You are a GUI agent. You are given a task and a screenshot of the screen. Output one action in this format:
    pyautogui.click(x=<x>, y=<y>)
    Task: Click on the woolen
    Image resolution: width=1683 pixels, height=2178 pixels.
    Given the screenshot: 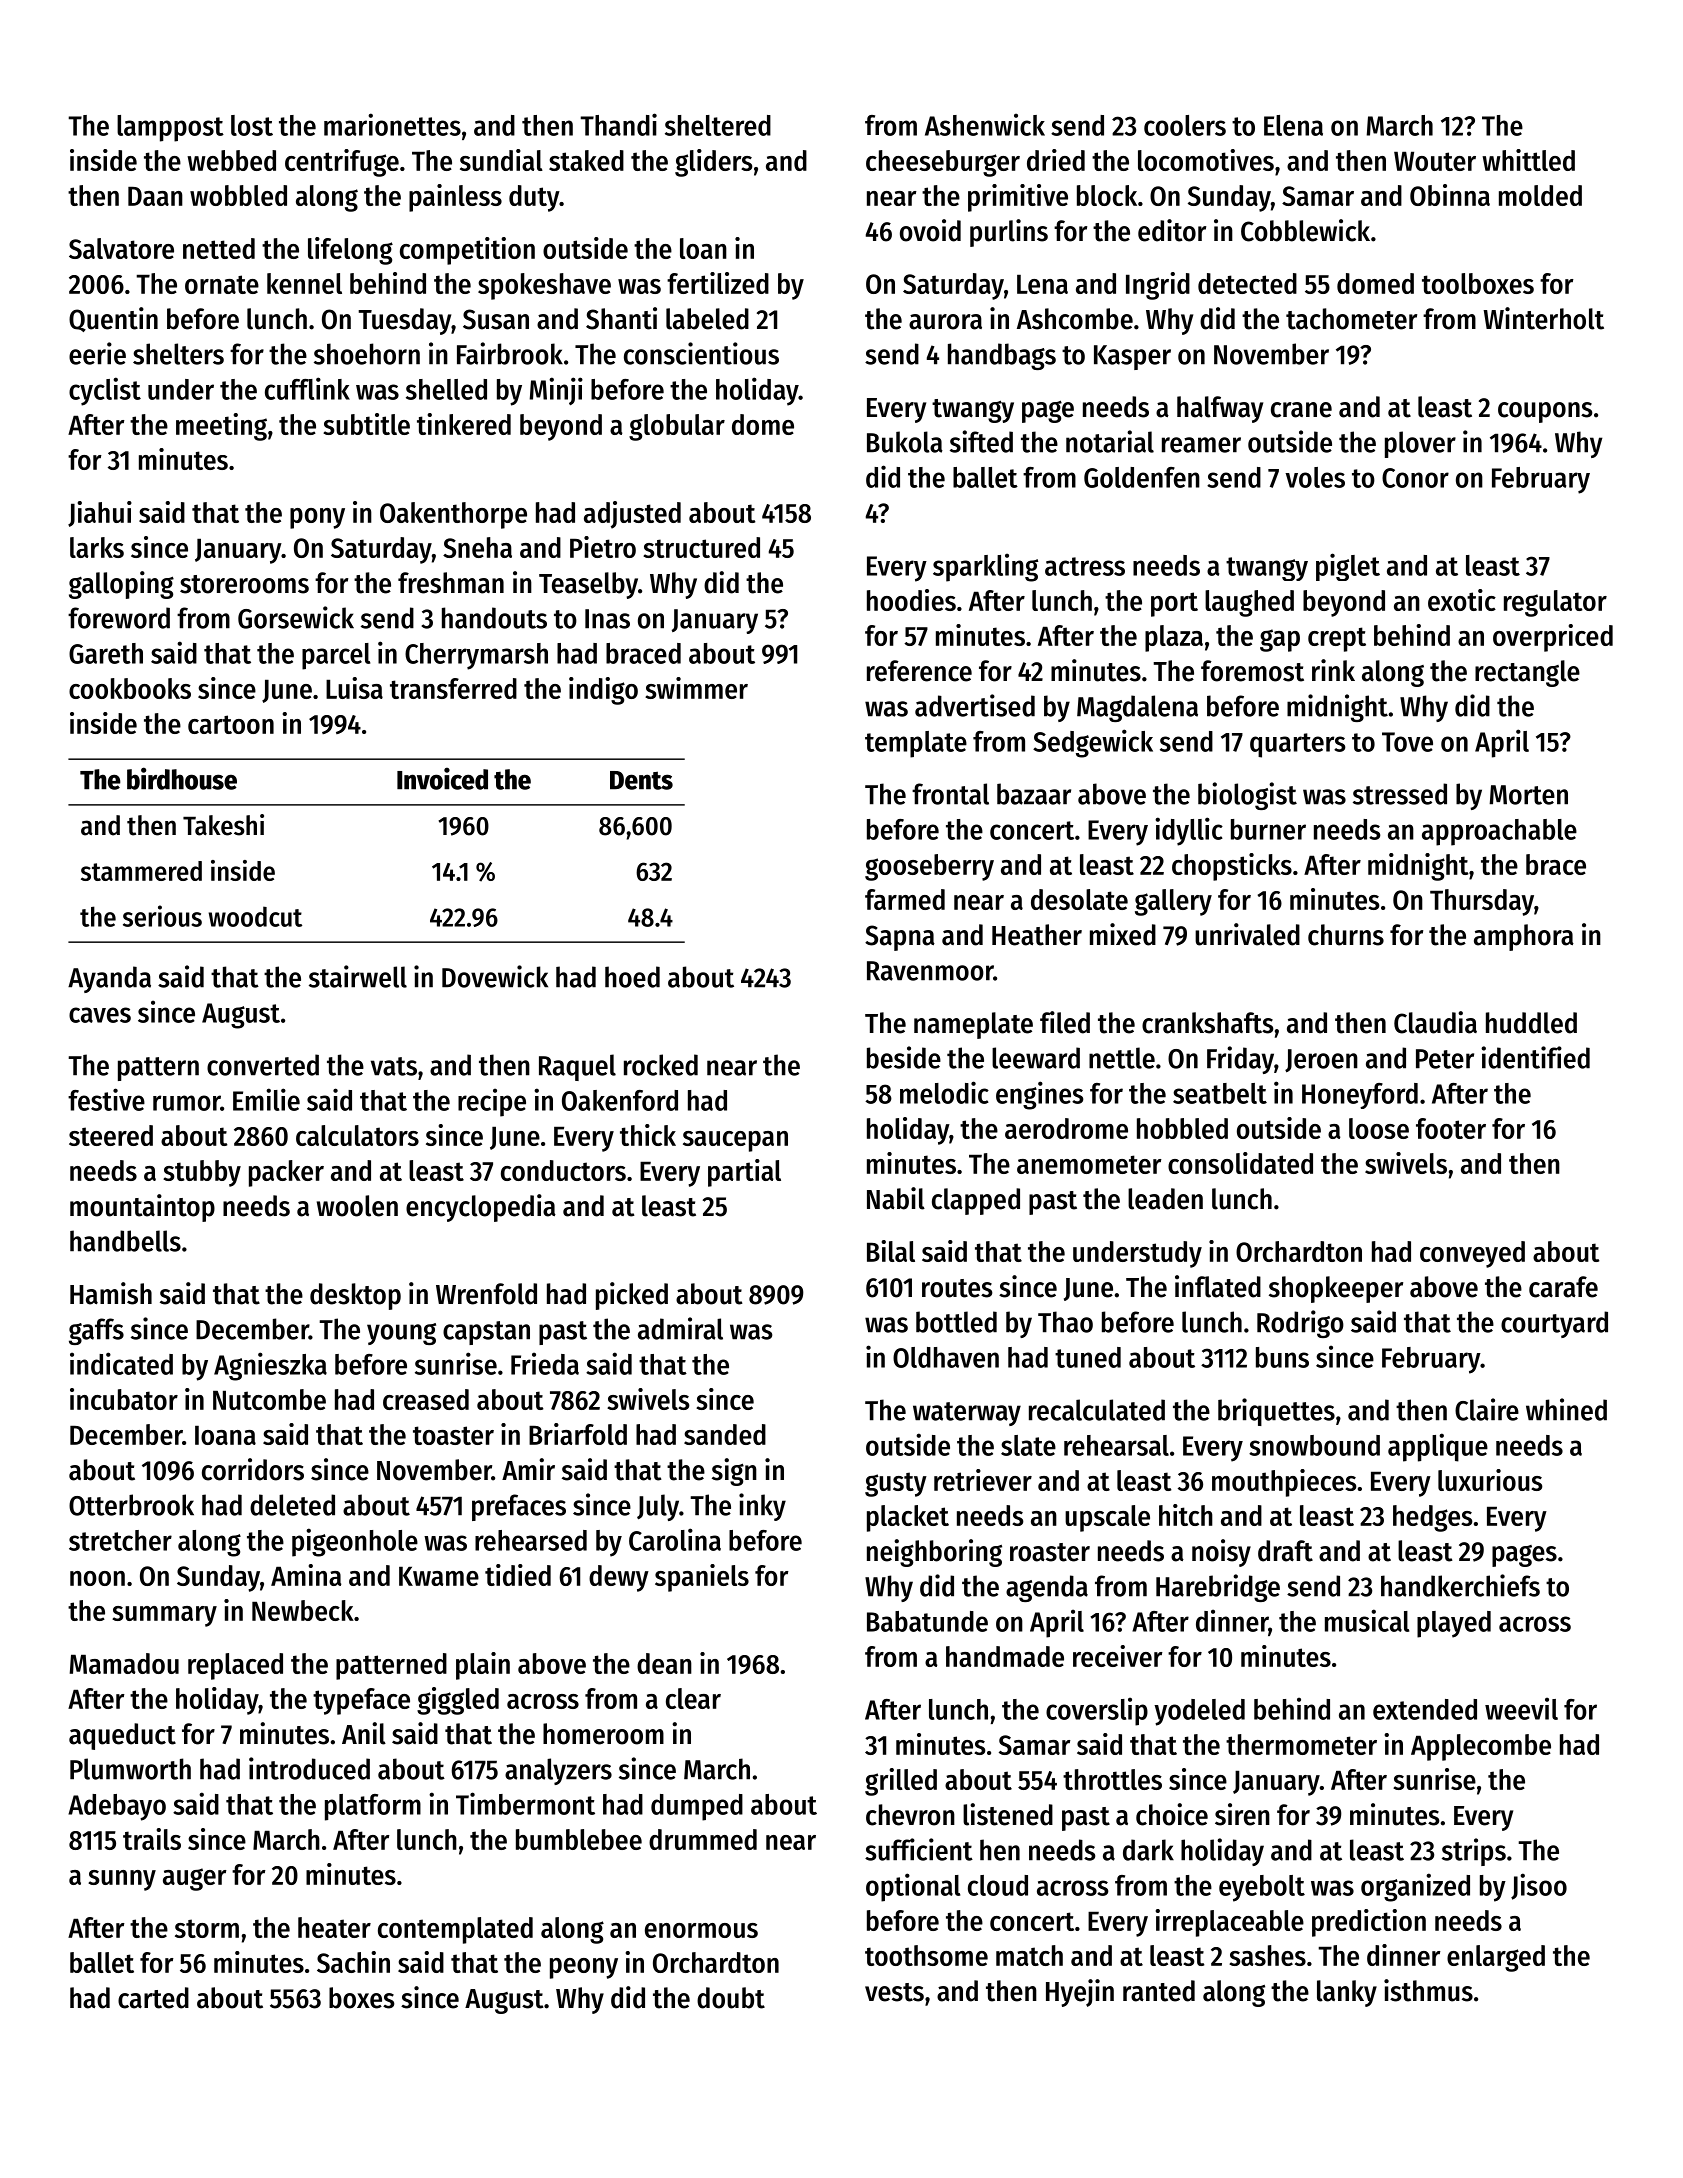 What is the action you would take?
    pyautogui.click(x=357, y=1206)
